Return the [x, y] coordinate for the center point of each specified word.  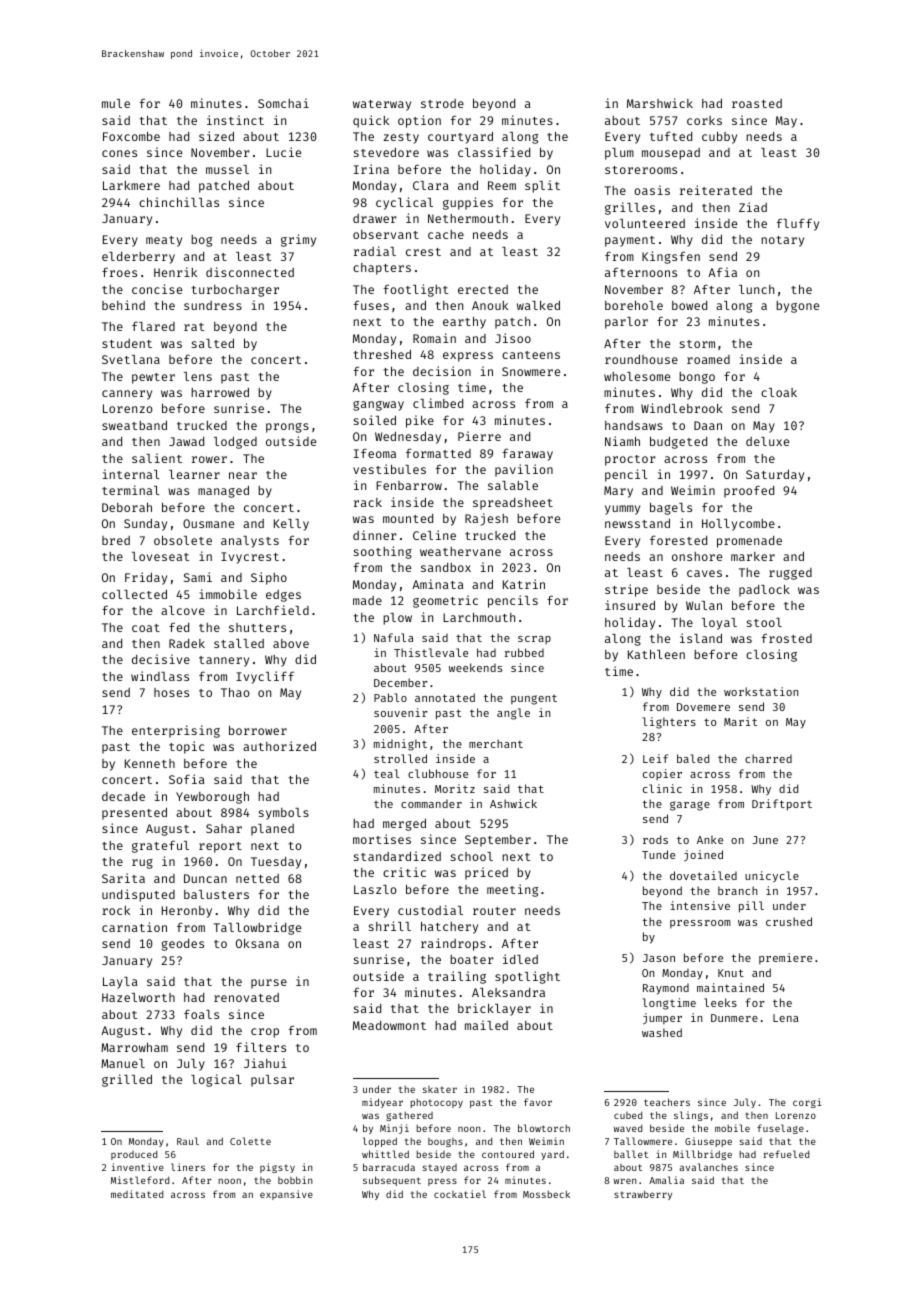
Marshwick [660, 103]
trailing [457, 977]
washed [662, 1032]
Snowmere [531, 371]
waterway [382, 105]
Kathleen [656, 654]
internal [131, 474]
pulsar [272, 1081]
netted [257, 878]
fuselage [780, 1129]
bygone [797, 307]
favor [538, 1102]
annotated [445, 697]
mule [116, 103]
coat [146, 628]
